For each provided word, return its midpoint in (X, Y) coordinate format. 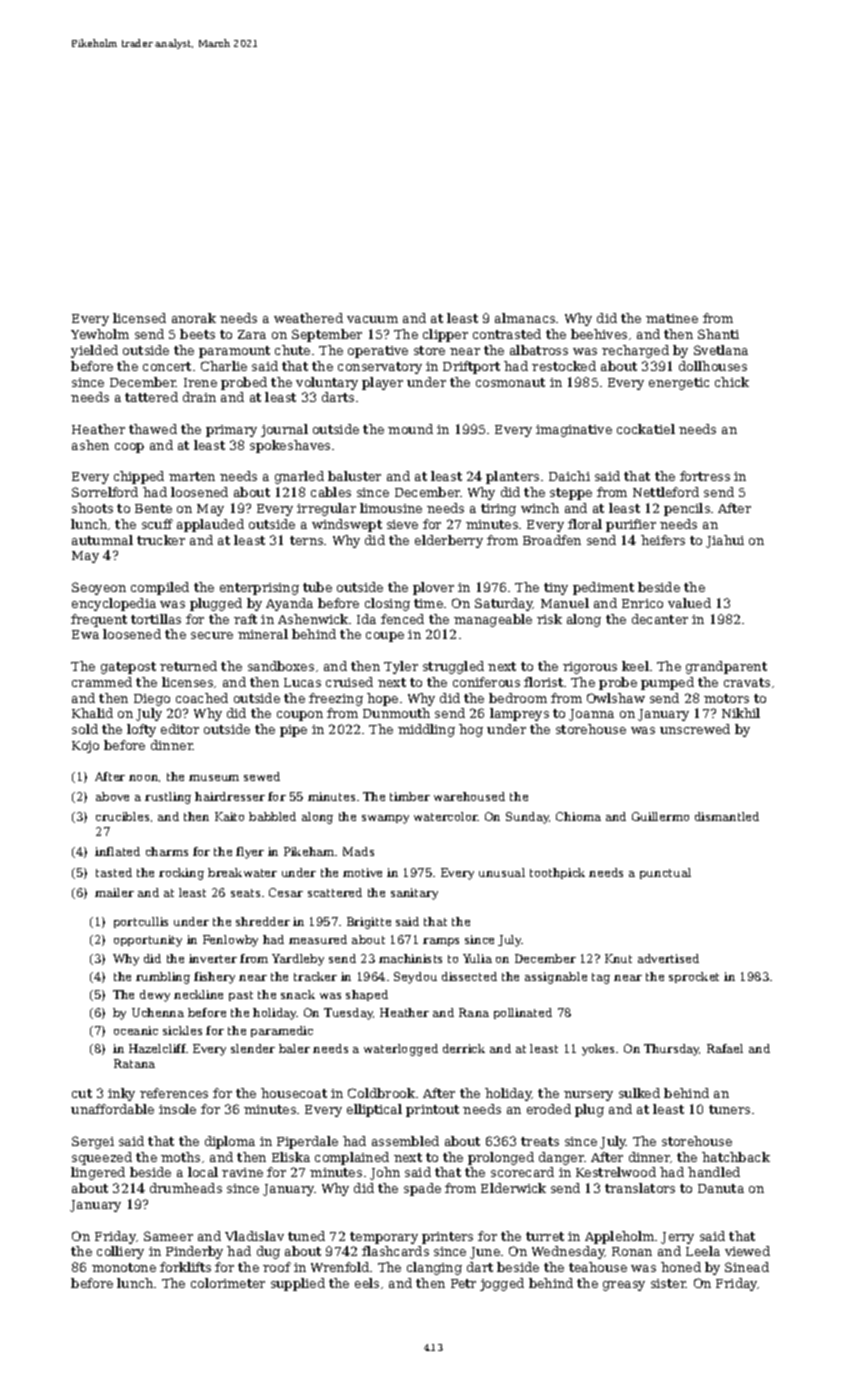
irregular (326, 509)
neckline (198, 994)
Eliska (291, 1157)
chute (292, 350)
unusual (502, 872)
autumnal (102, 540)
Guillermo (660, 816)
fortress (705, 476)
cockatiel (646, 429)
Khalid (92, 713)
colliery (120, 1252)
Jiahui (725, 541)
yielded (94, 351)
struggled (453, 667)
